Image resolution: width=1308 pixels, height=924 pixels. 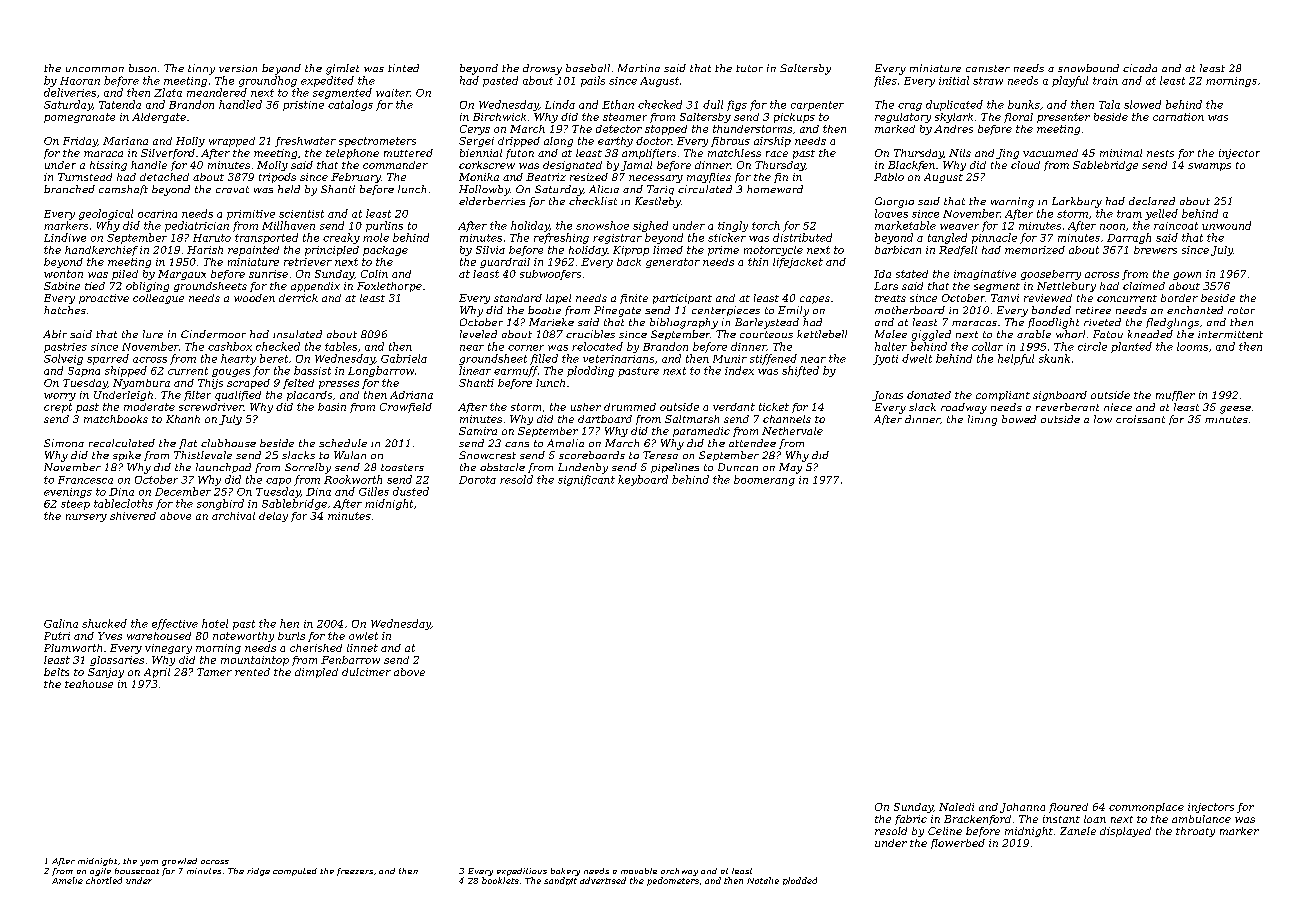 I want to click on Natalie, so click(x=763, y=880).
